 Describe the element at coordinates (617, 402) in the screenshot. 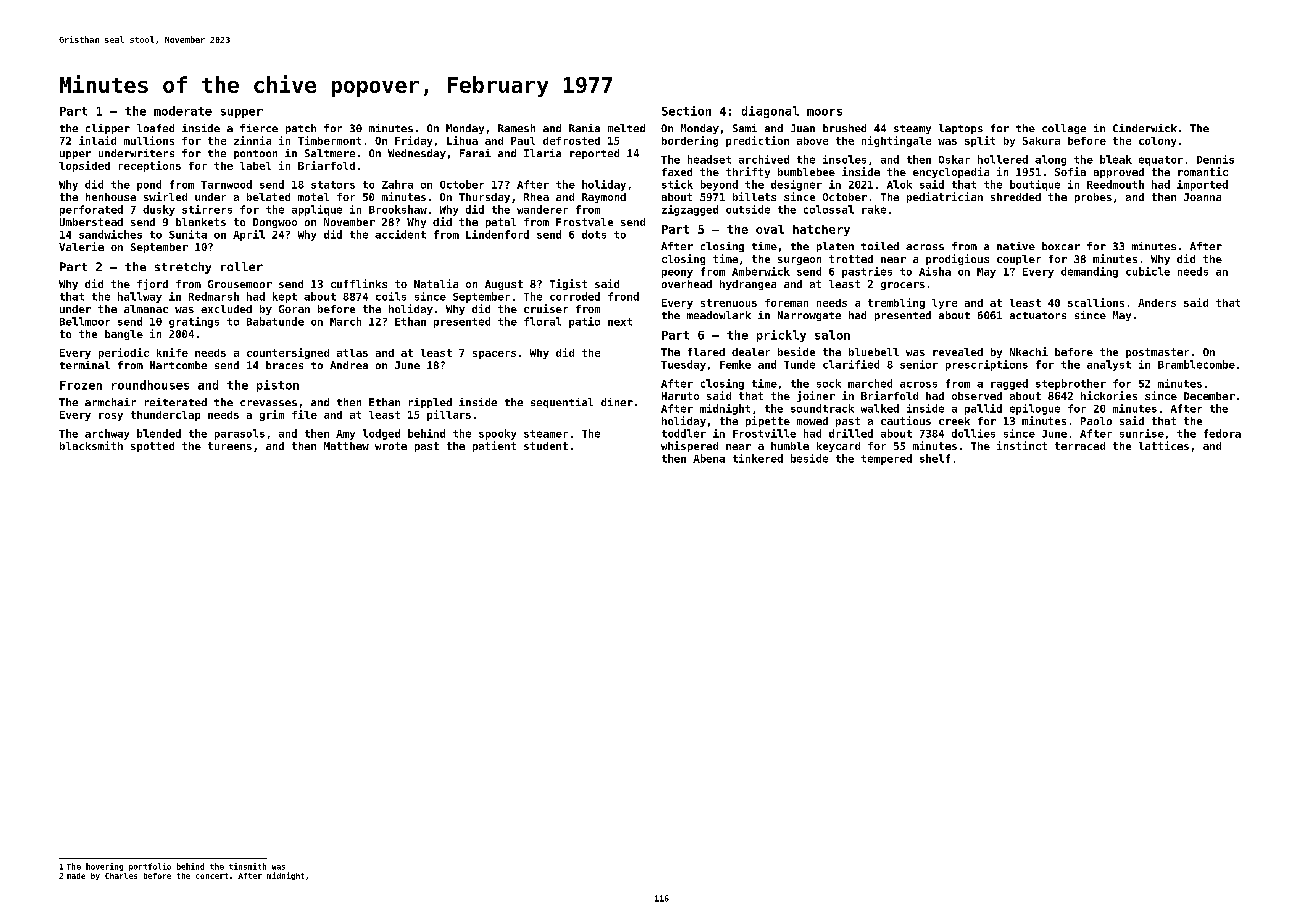

I see `diner` at that location.
